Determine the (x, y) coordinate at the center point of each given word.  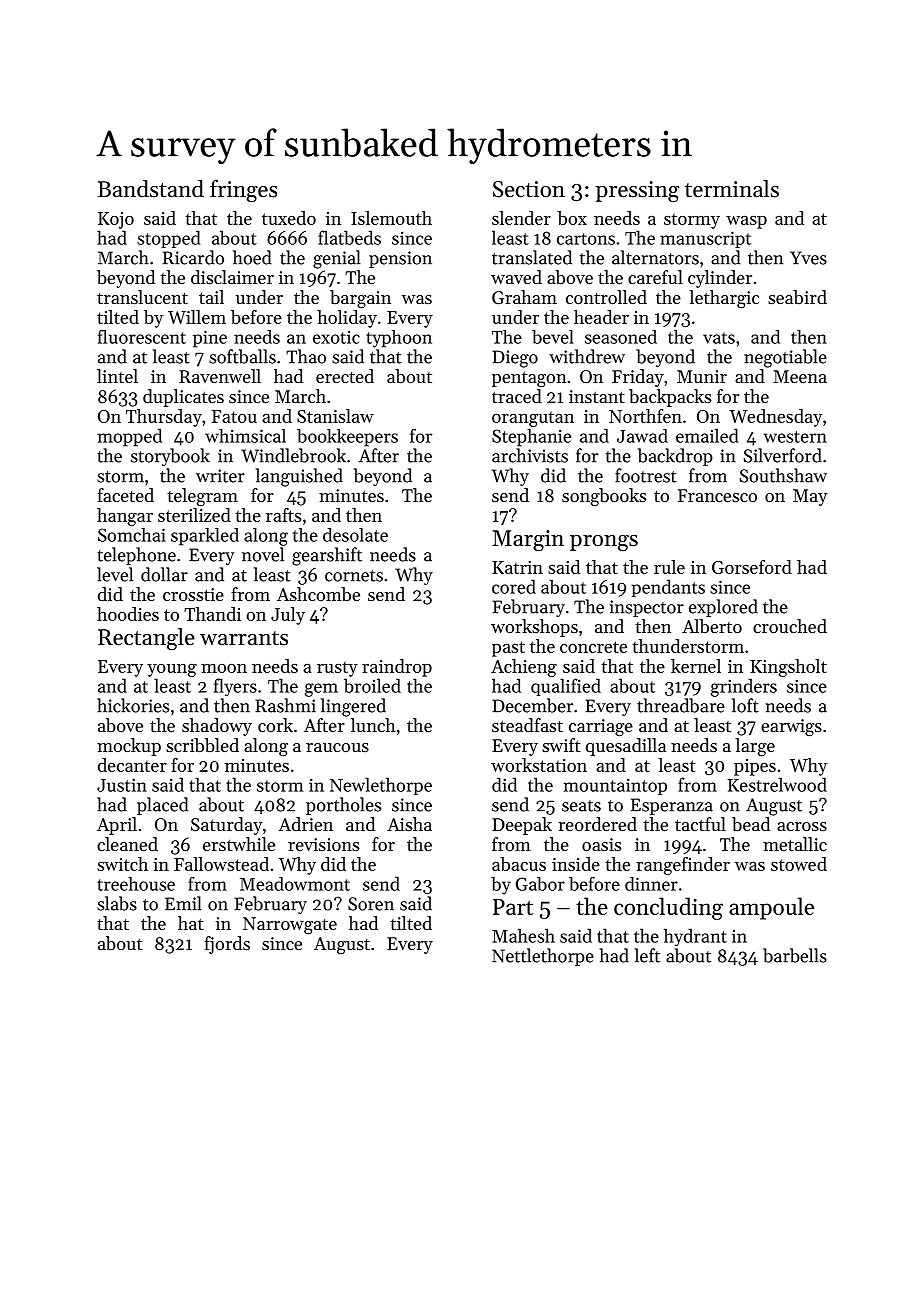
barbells (795, 955)
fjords (227, 945)
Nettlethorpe (543, 957)
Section (529, 189)
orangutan (533, 419)
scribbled (202, 745)
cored (514, 586)
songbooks (604, 497)
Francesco (717, 495)
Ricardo (193, 257)
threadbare (681, 705)
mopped (129, 437)
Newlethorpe (381, 786)
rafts (283, 515)
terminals (732, 189)
